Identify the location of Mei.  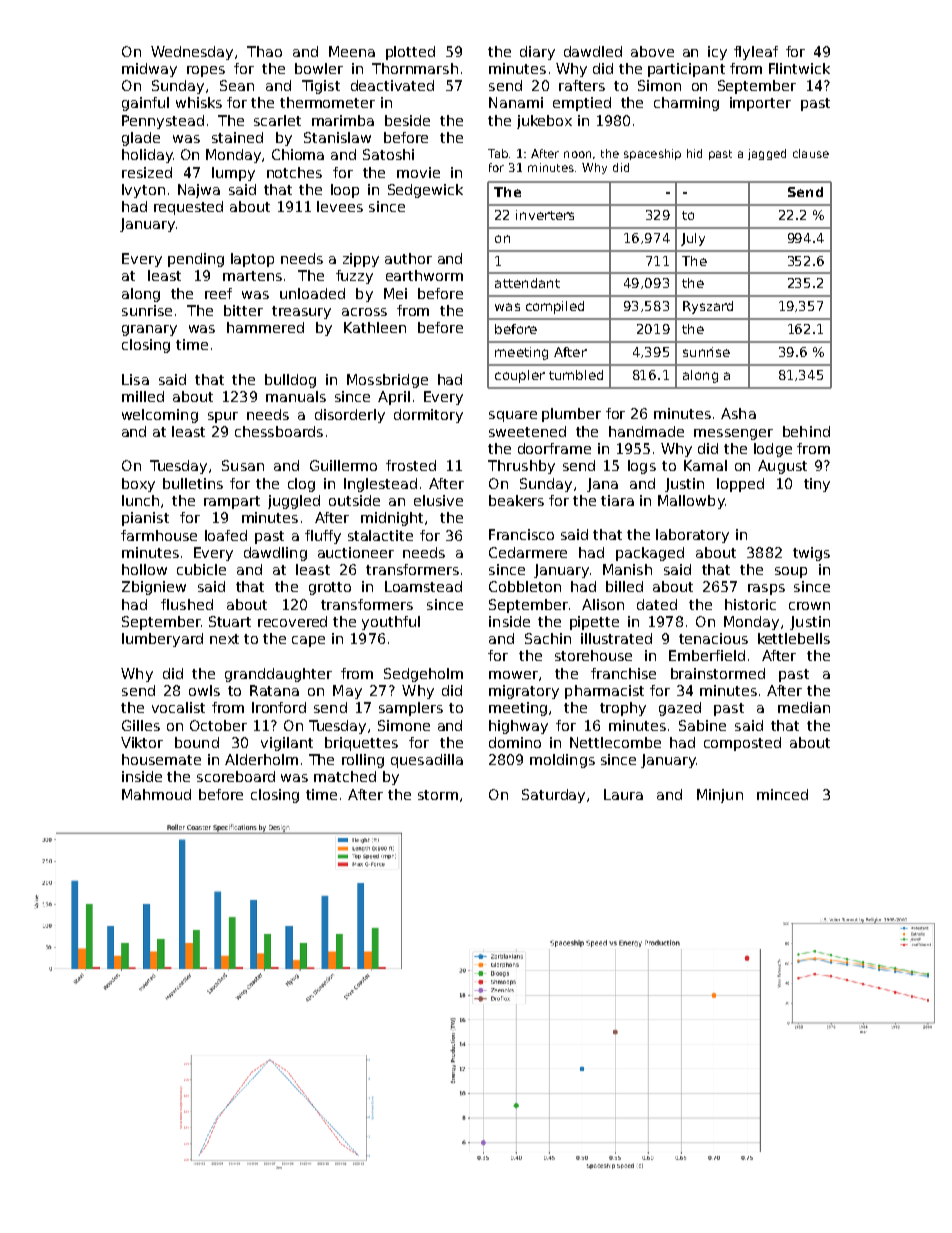
(395, 293).
